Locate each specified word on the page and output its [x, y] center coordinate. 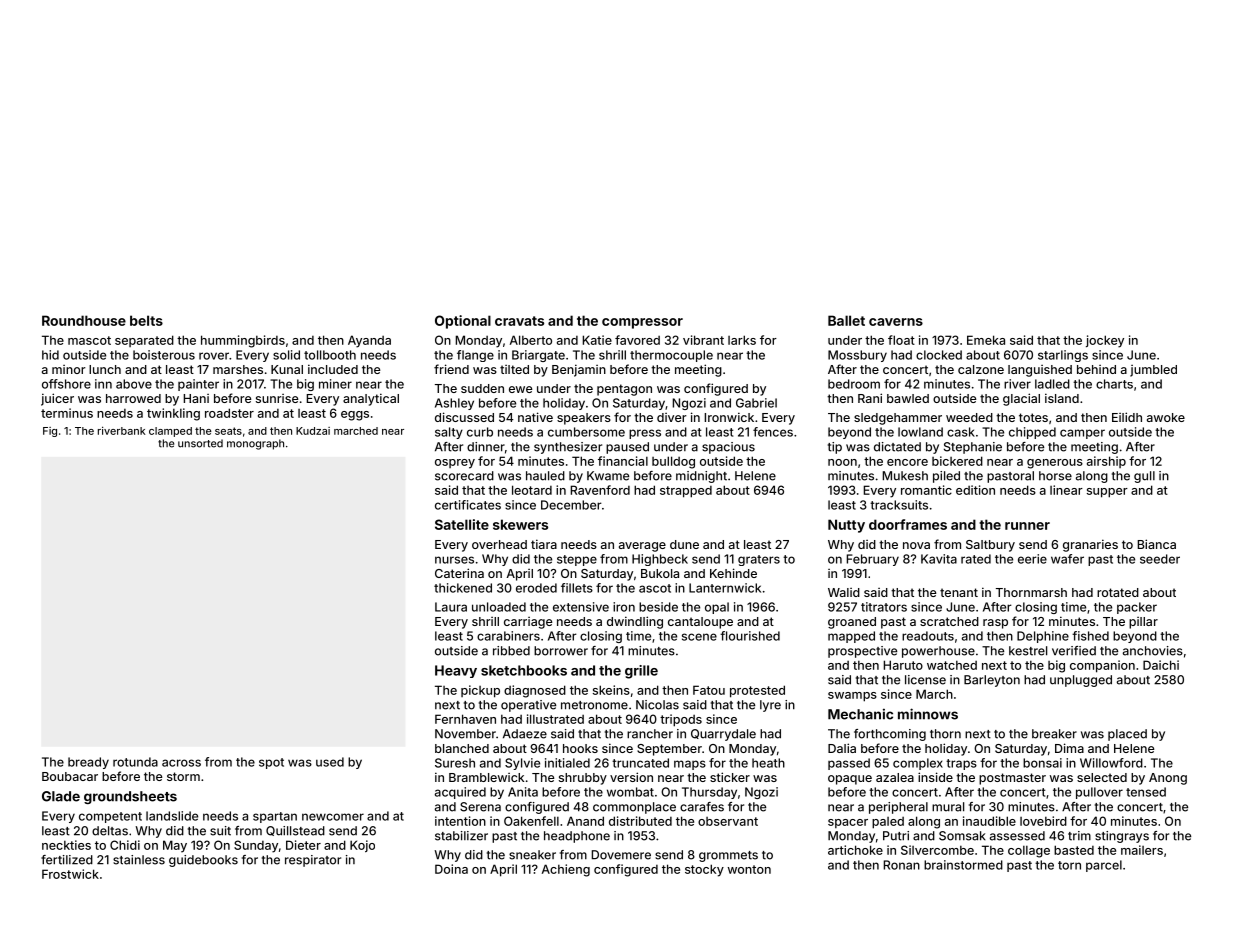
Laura [451, 607]
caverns [896, 322]
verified [1074, 651]
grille [641, 672]
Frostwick [70, 874]
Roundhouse [84, 320]
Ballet [846, 320]
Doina [451, 869]
